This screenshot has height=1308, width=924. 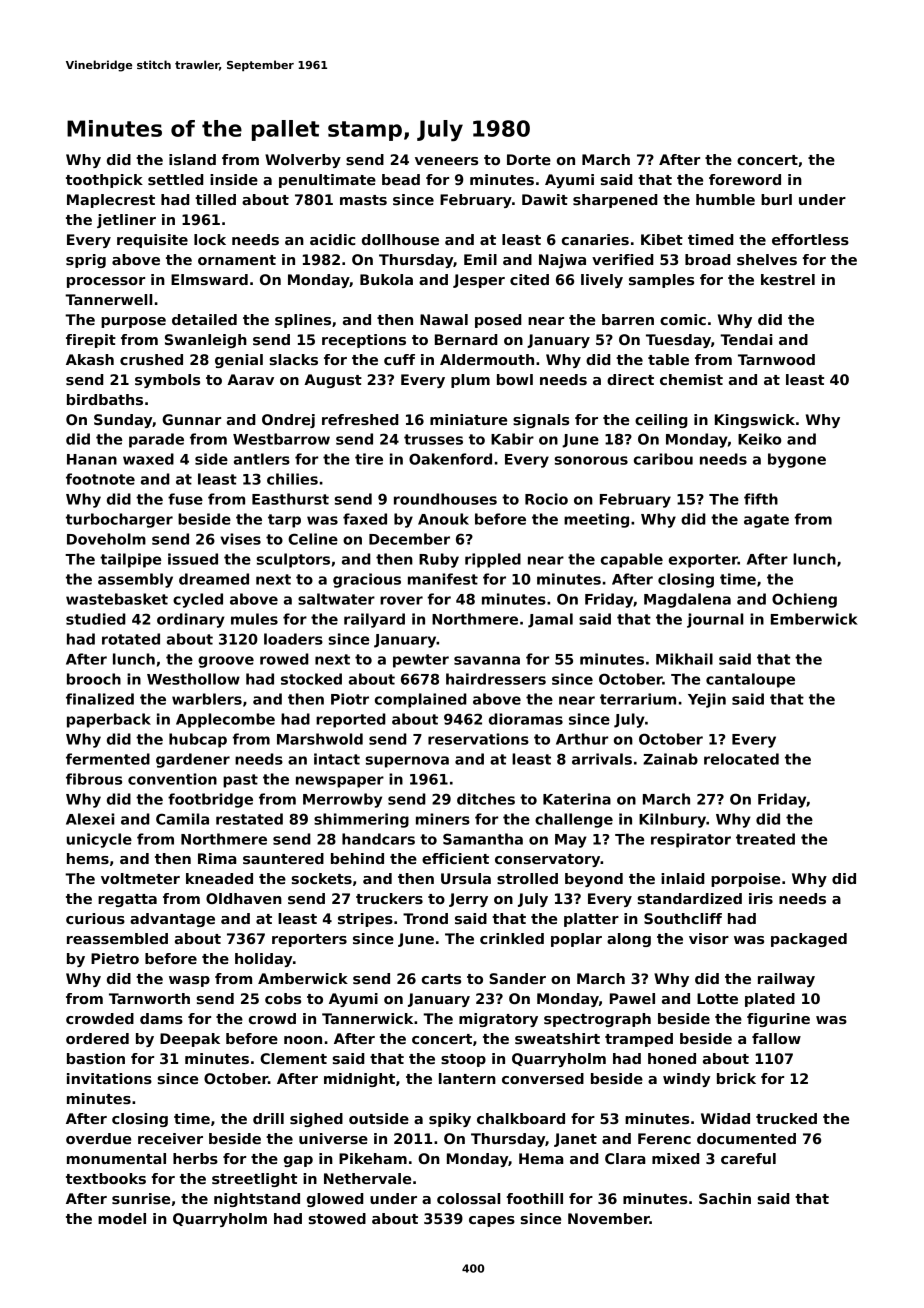 What do you see at coordinates (515, 379) in the screenshot?
I see `bowl` at bounding box center [515, 379].
